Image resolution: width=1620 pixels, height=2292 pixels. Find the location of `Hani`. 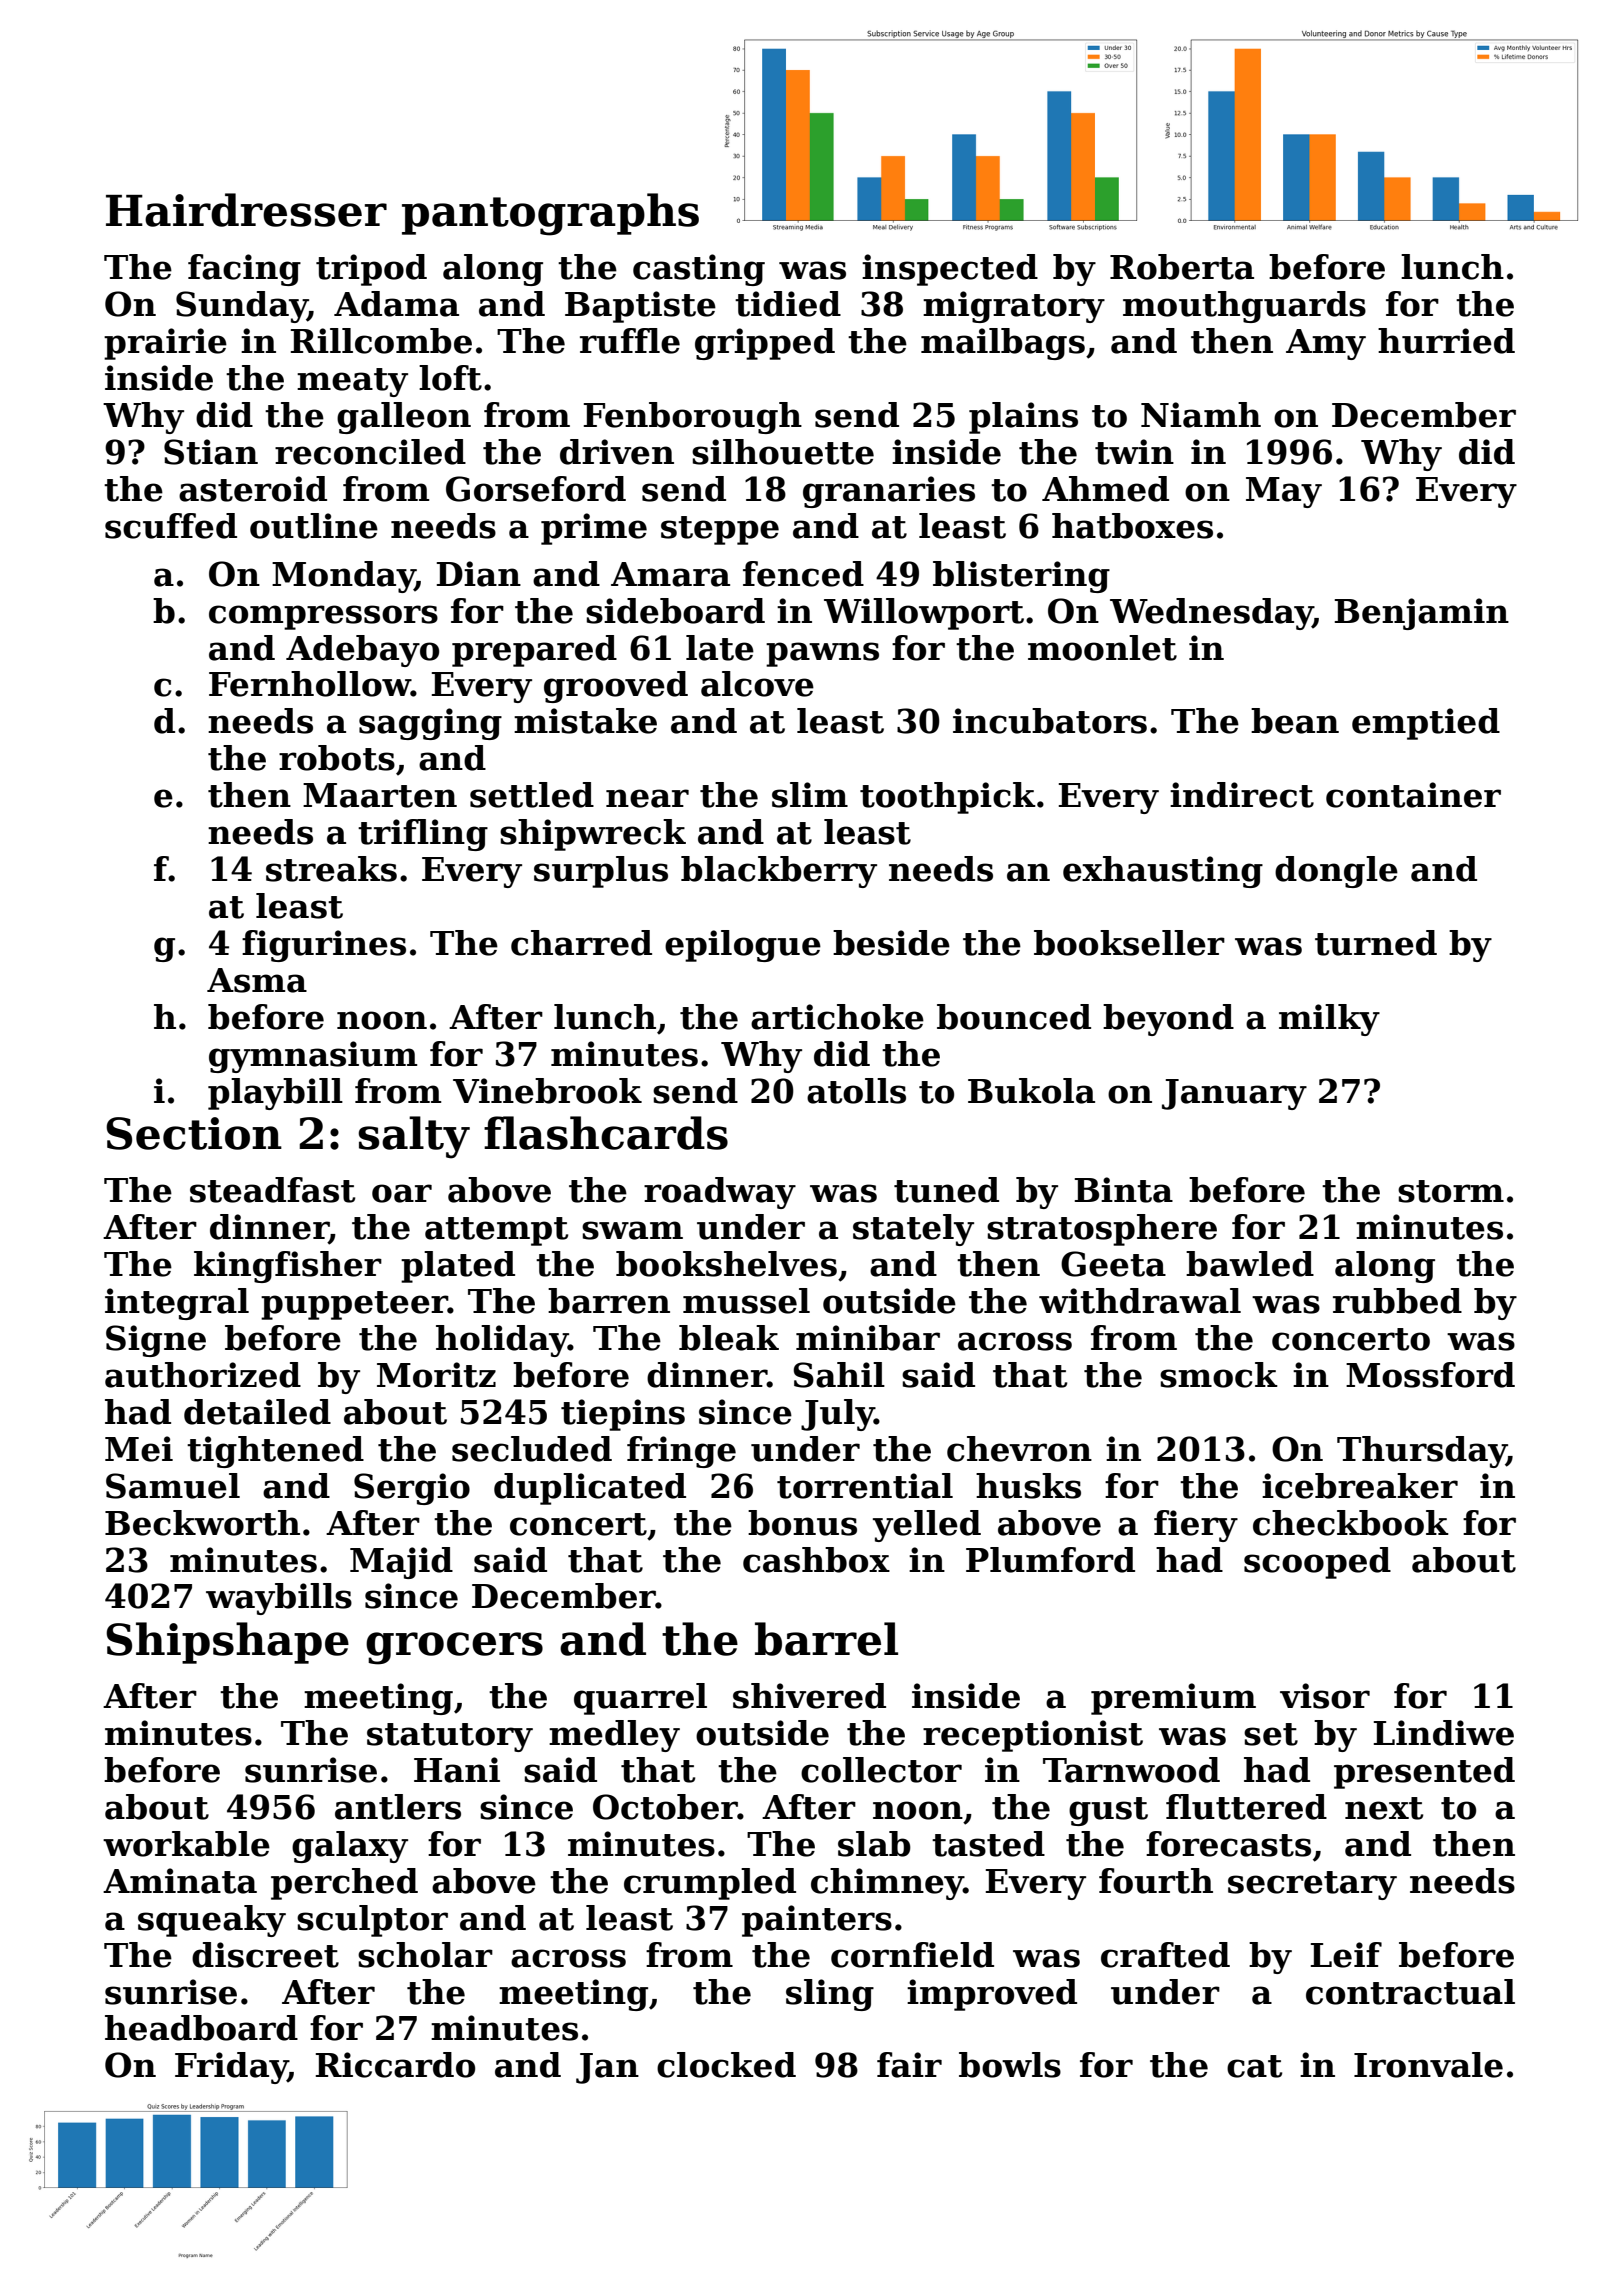

Hani is located at coordinates (457, 1770).
